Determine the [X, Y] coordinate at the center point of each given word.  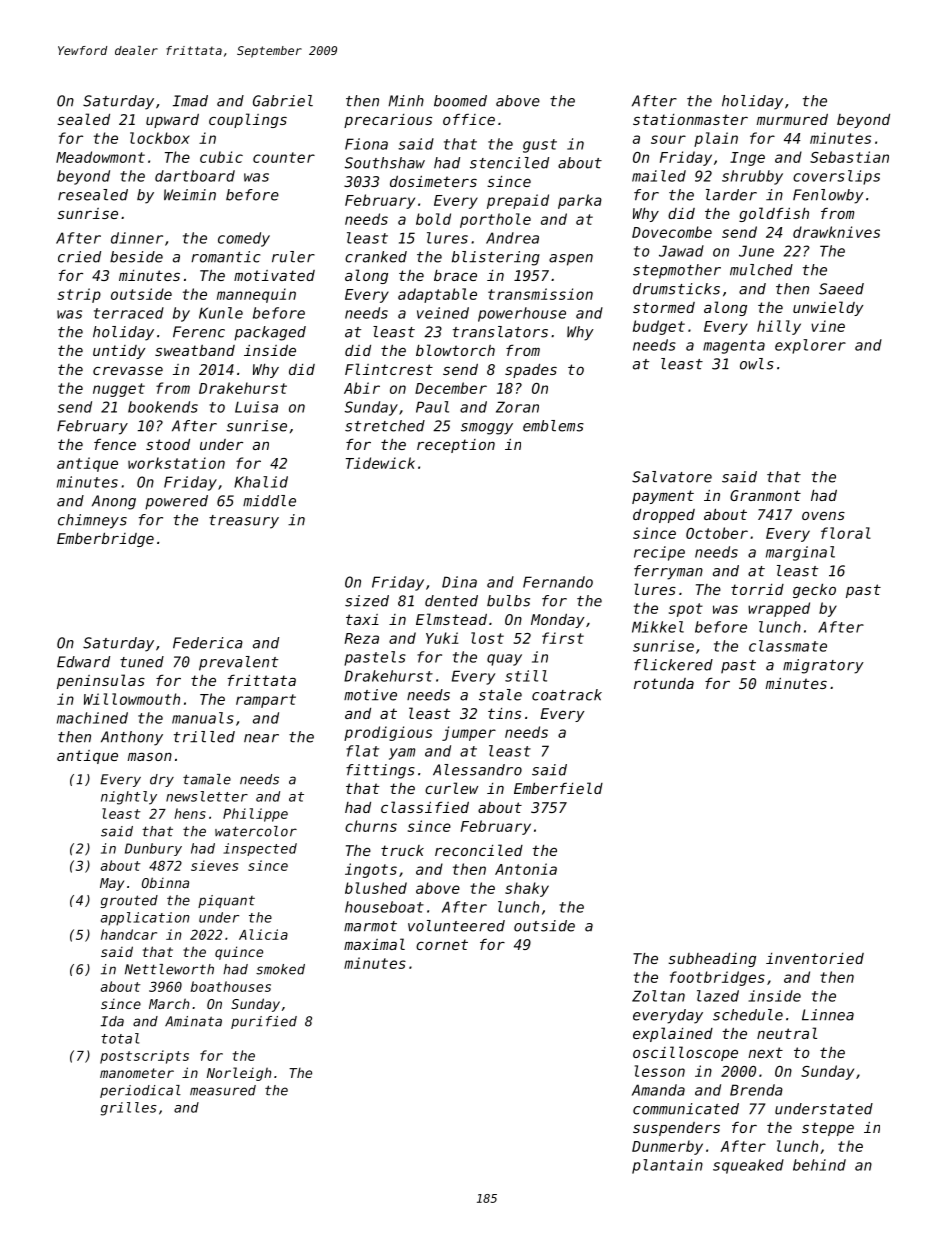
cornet [442, 944]
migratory [823, 666]
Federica [208, 643]
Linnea [828, 1015]
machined [92, 718]
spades [531, 371]
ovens [823, 516]
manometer [137, 1073]
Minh [406, 101]
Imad [190, 101]
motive [370, 695]
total [120, 1038]
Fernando [558, 582]
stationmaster [690, 119]
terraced [129, 313]
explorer [810, 346]
